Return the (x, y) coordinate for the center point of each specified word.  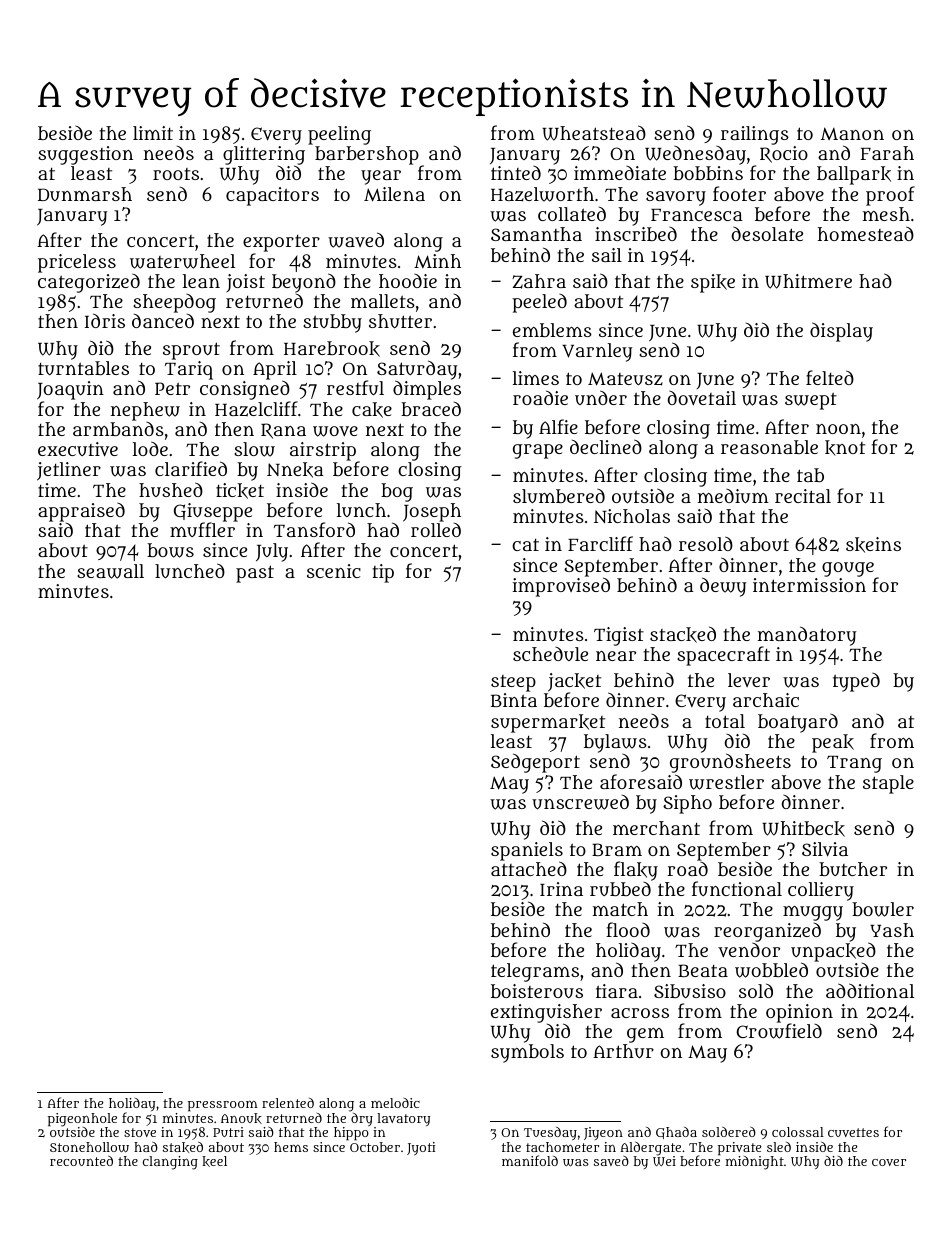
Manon (852, 133)
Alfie (558, 426)
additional (870, 990)
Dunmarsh (85, 194)
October (375, 1147)
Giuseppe (213, 513)
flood (628, 929)
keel (214, 1161)
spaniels (527, 851)
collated (572, 214)
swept (811, 401)
